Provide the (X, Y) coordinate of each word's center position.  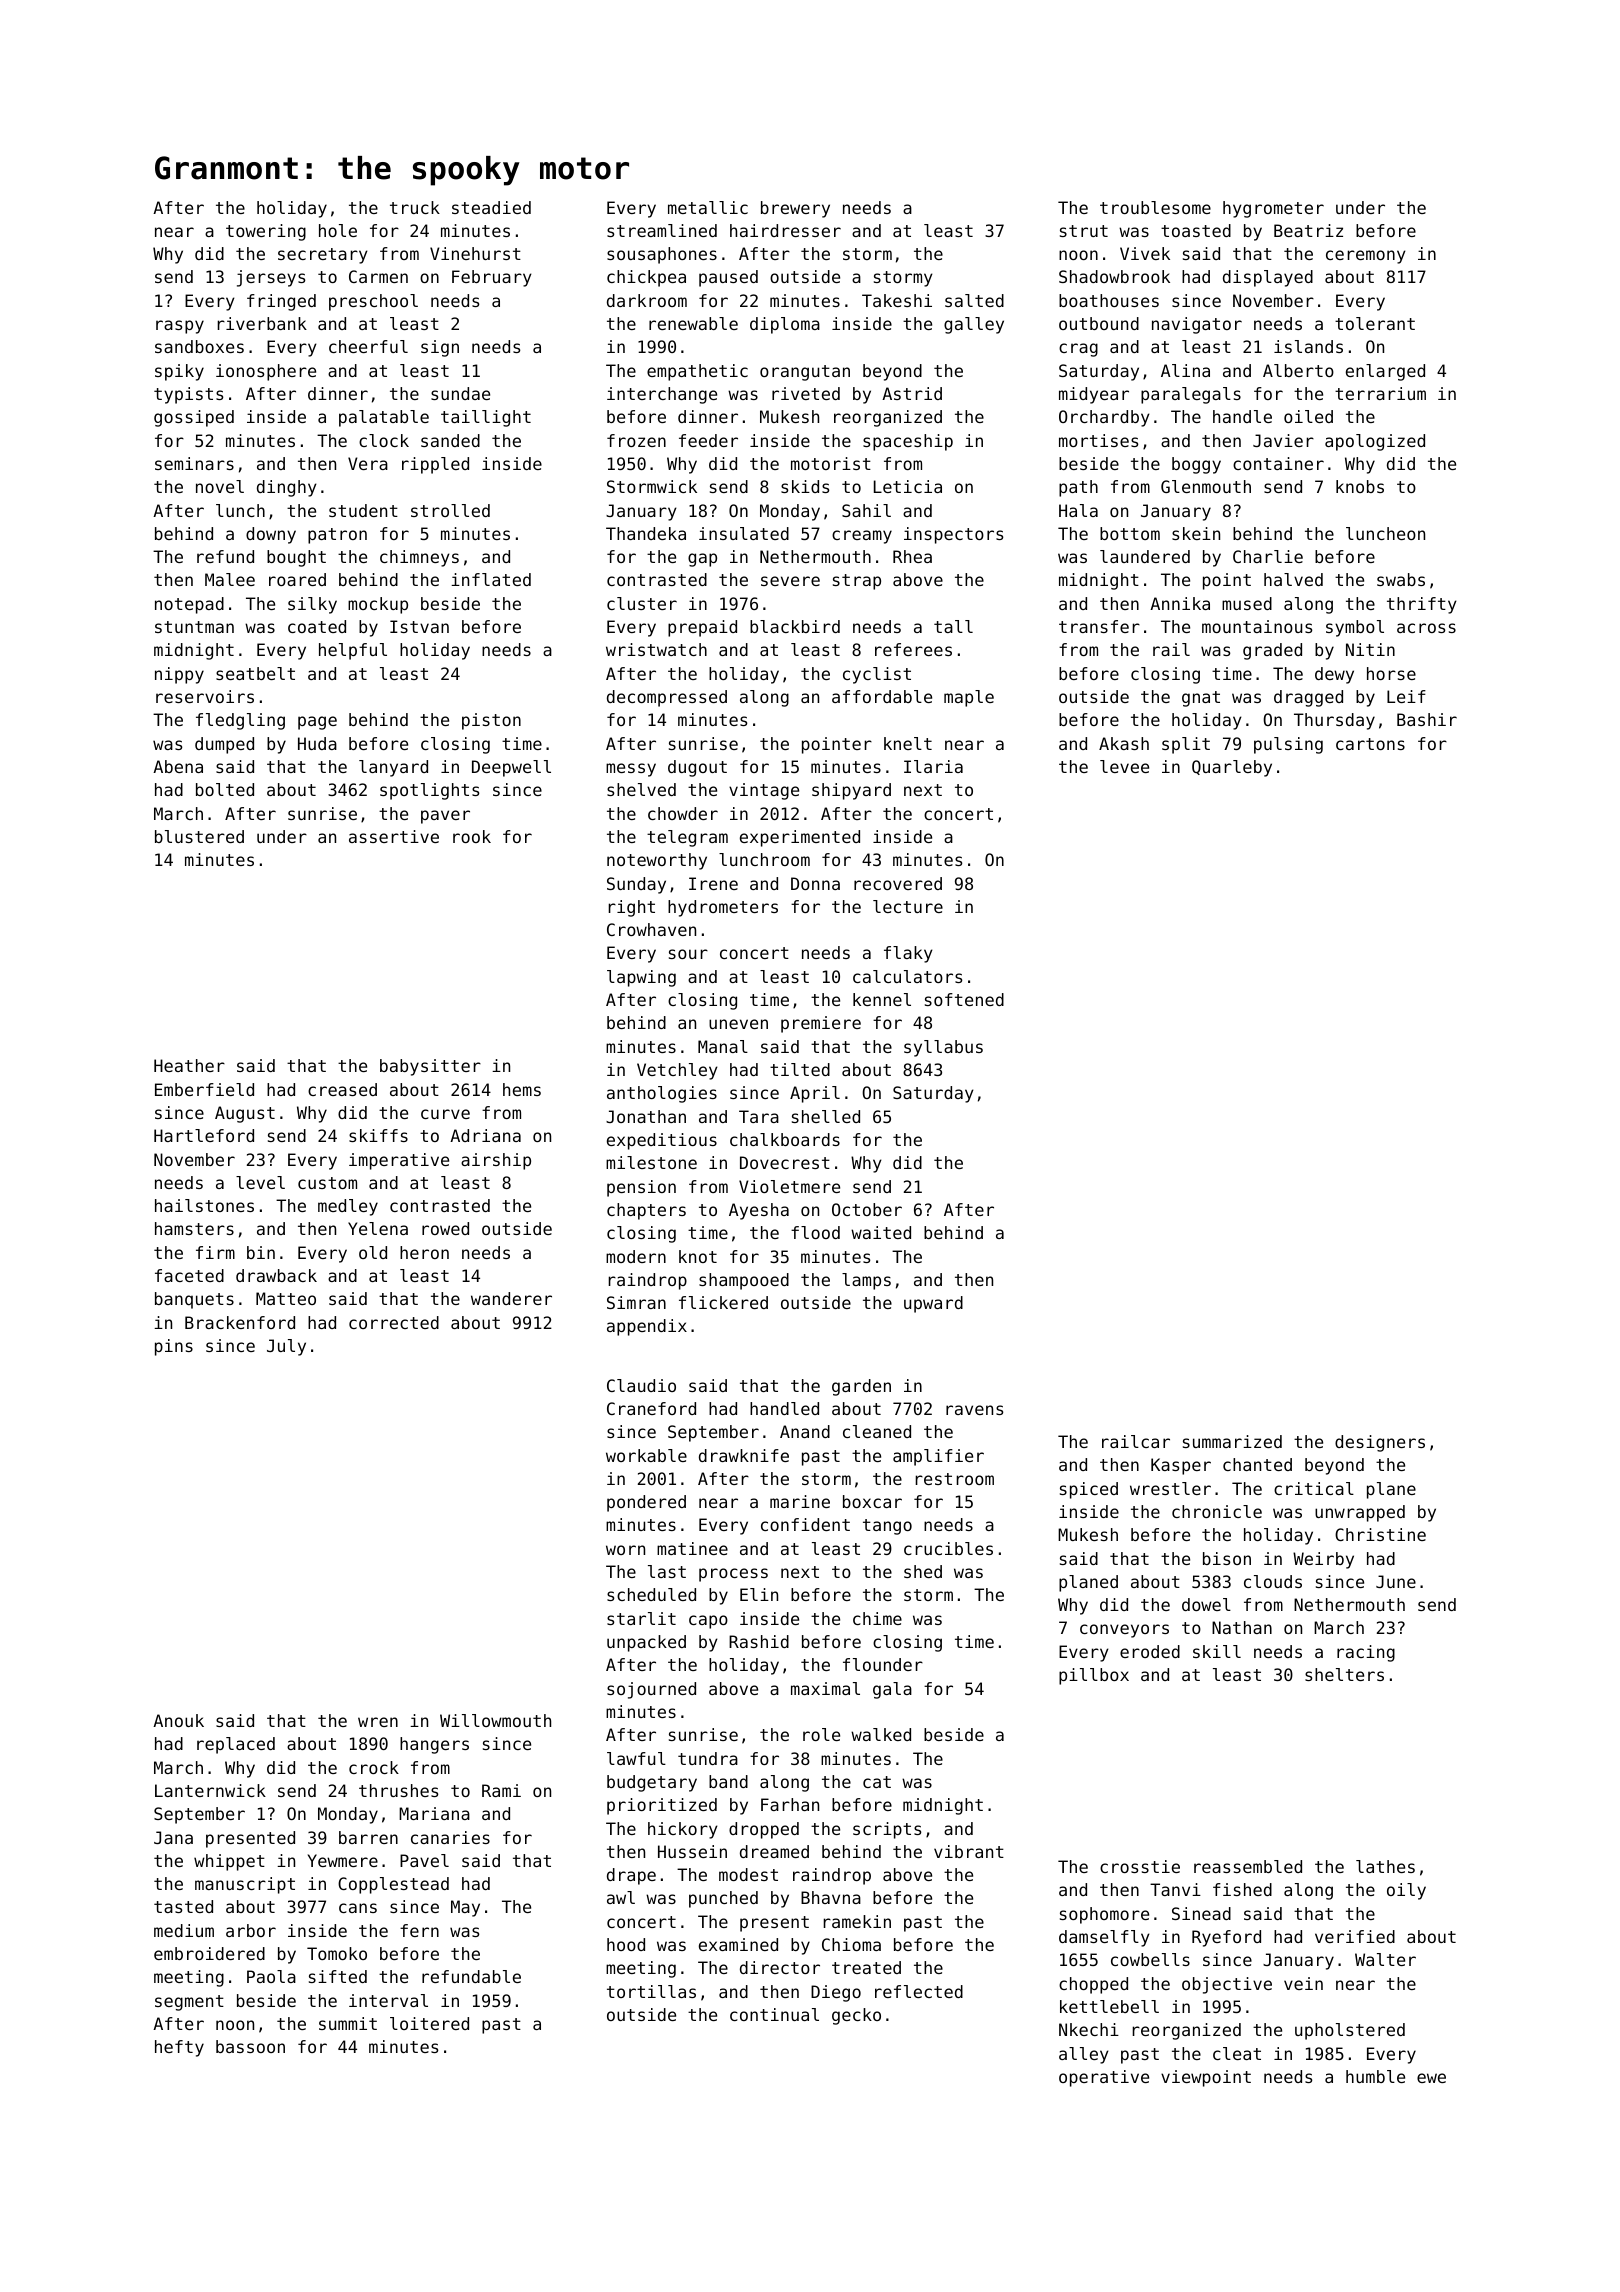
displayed (1268, 278)
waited (881, 1232)
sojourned (651, 1690)
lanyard (393, 768)
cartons (1370, 744)
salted (974, 300)
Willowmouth (495, 1720)
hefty (179, 2048)
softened (964, 999)
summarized (1232, 1441)
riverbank (262, 323)
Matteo (286, 1298)
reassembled (1248, 1866)
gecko (856, 2016)
